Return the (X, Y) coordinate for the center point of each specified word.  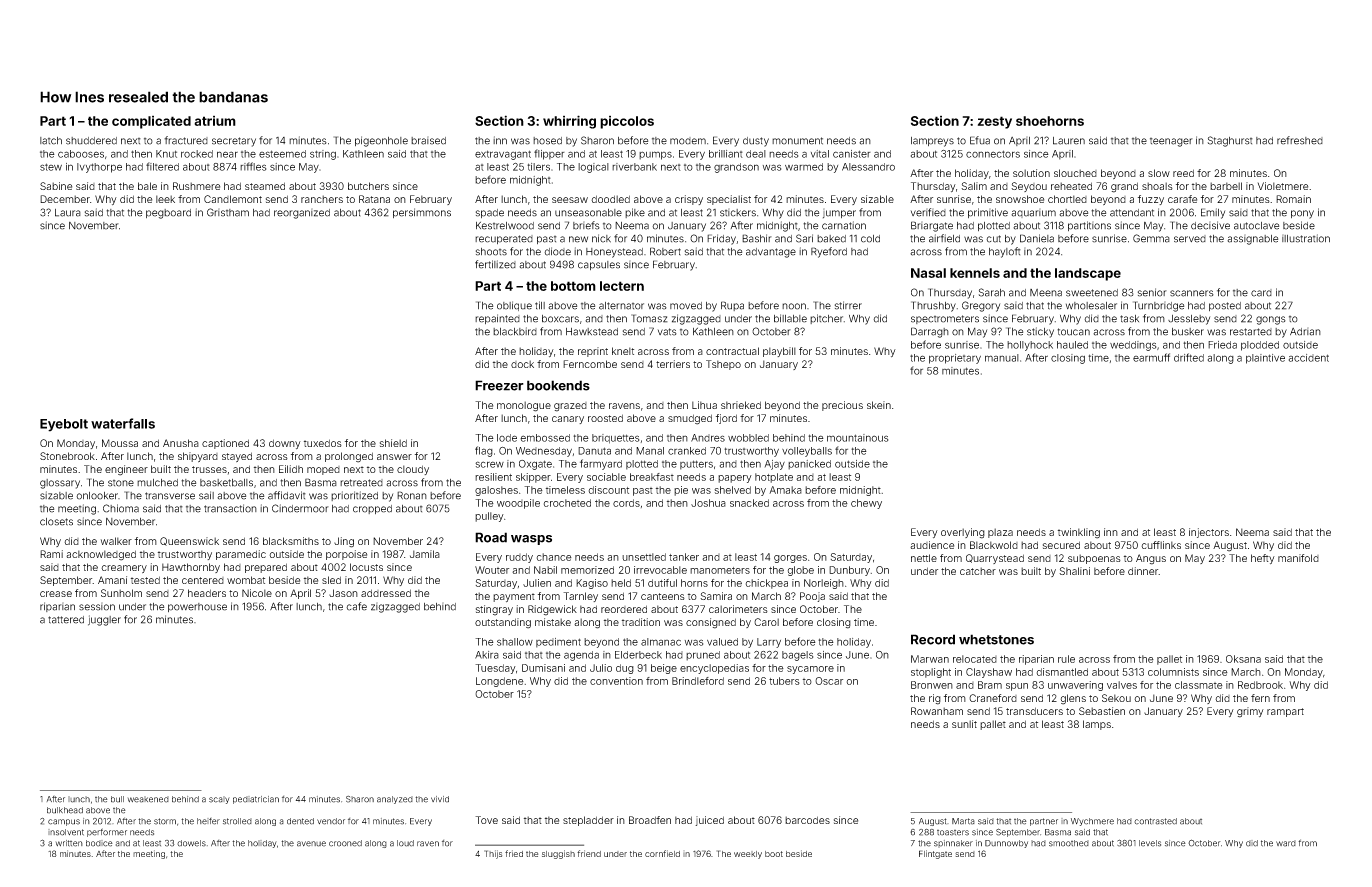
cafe (356, 606)
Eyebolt (64, 425)
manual (1002, 358)
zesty (995, 122)
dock (522, 364)
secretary (234, 142)
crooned (345, 843)
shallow (515, 642)
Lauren (1069, 141)
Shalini (1074, 571)
